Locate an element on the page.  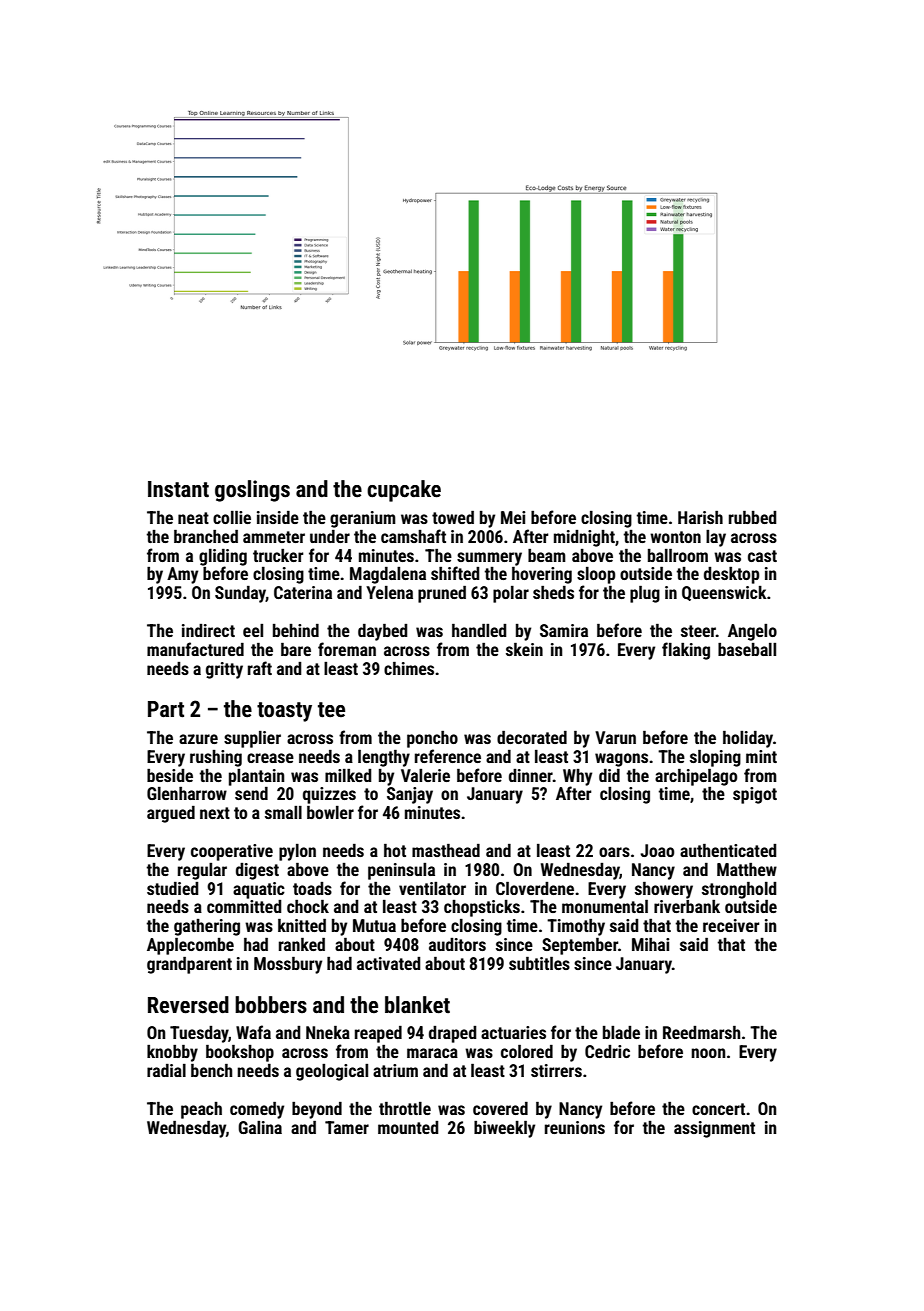
pylon is located at coordinates (297, 852).
